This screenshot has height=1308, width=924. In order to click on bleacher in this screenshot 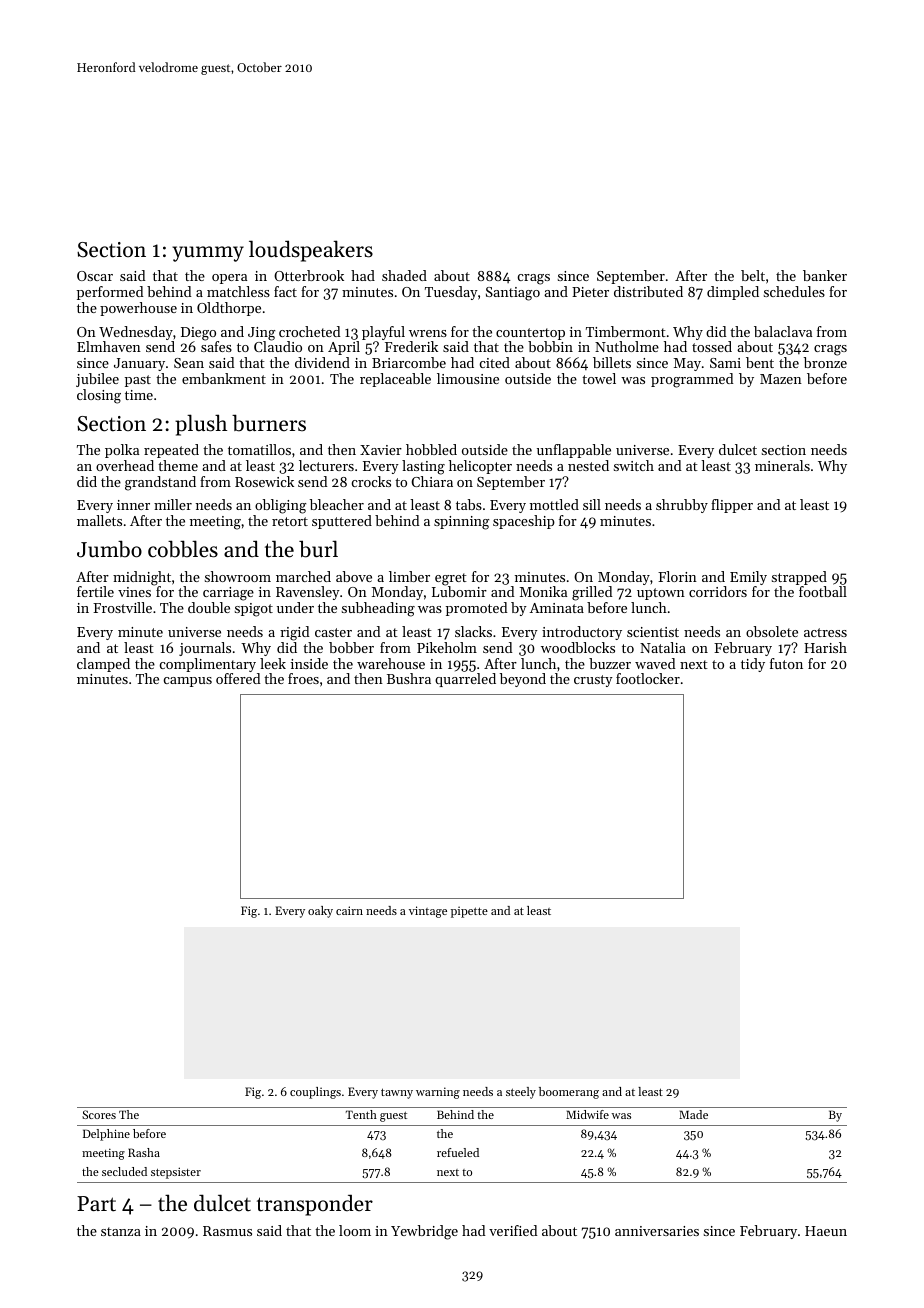, I will do `click(337, 504)`.
